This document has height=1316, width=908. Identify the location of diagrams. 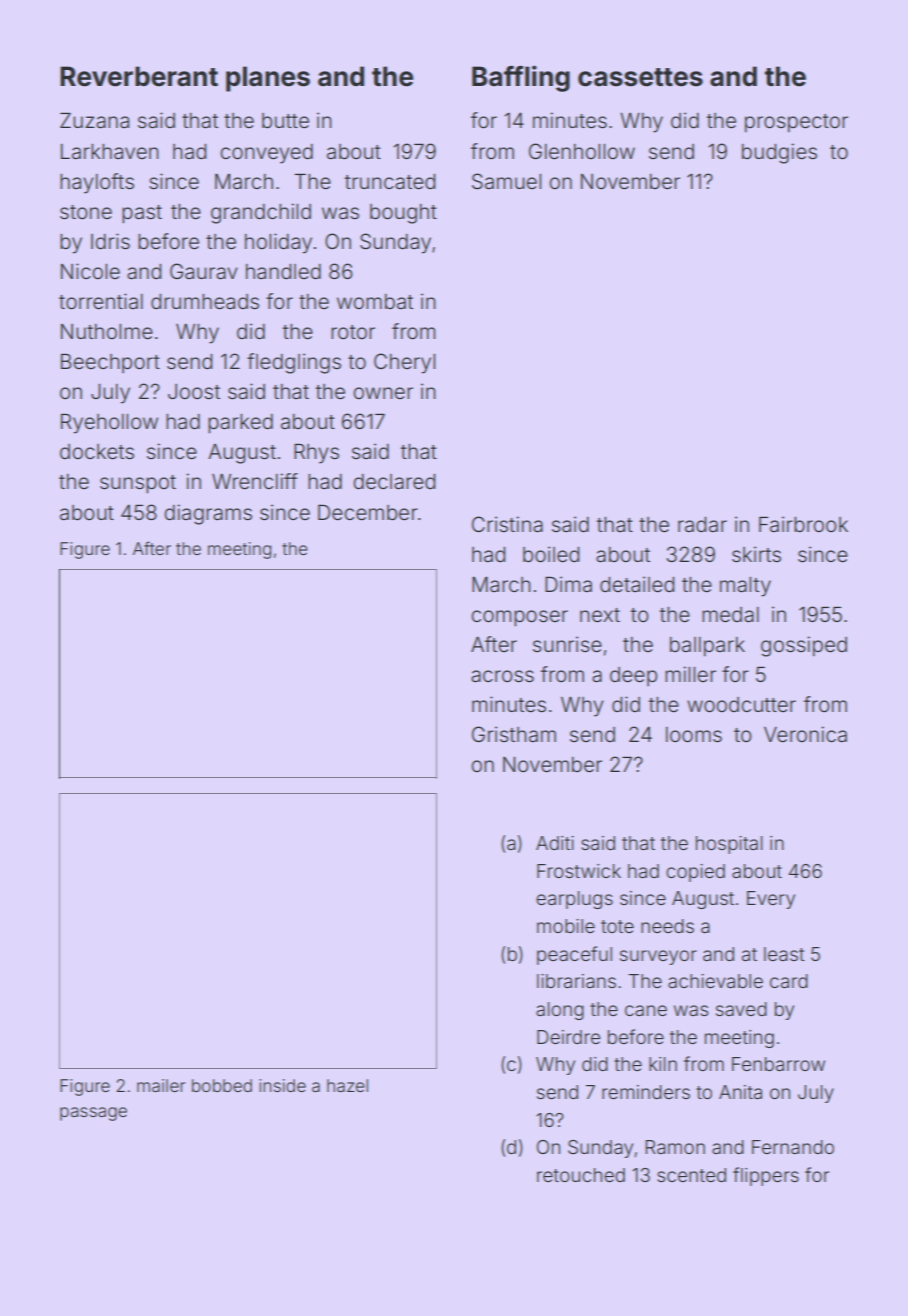
(208, 514).
